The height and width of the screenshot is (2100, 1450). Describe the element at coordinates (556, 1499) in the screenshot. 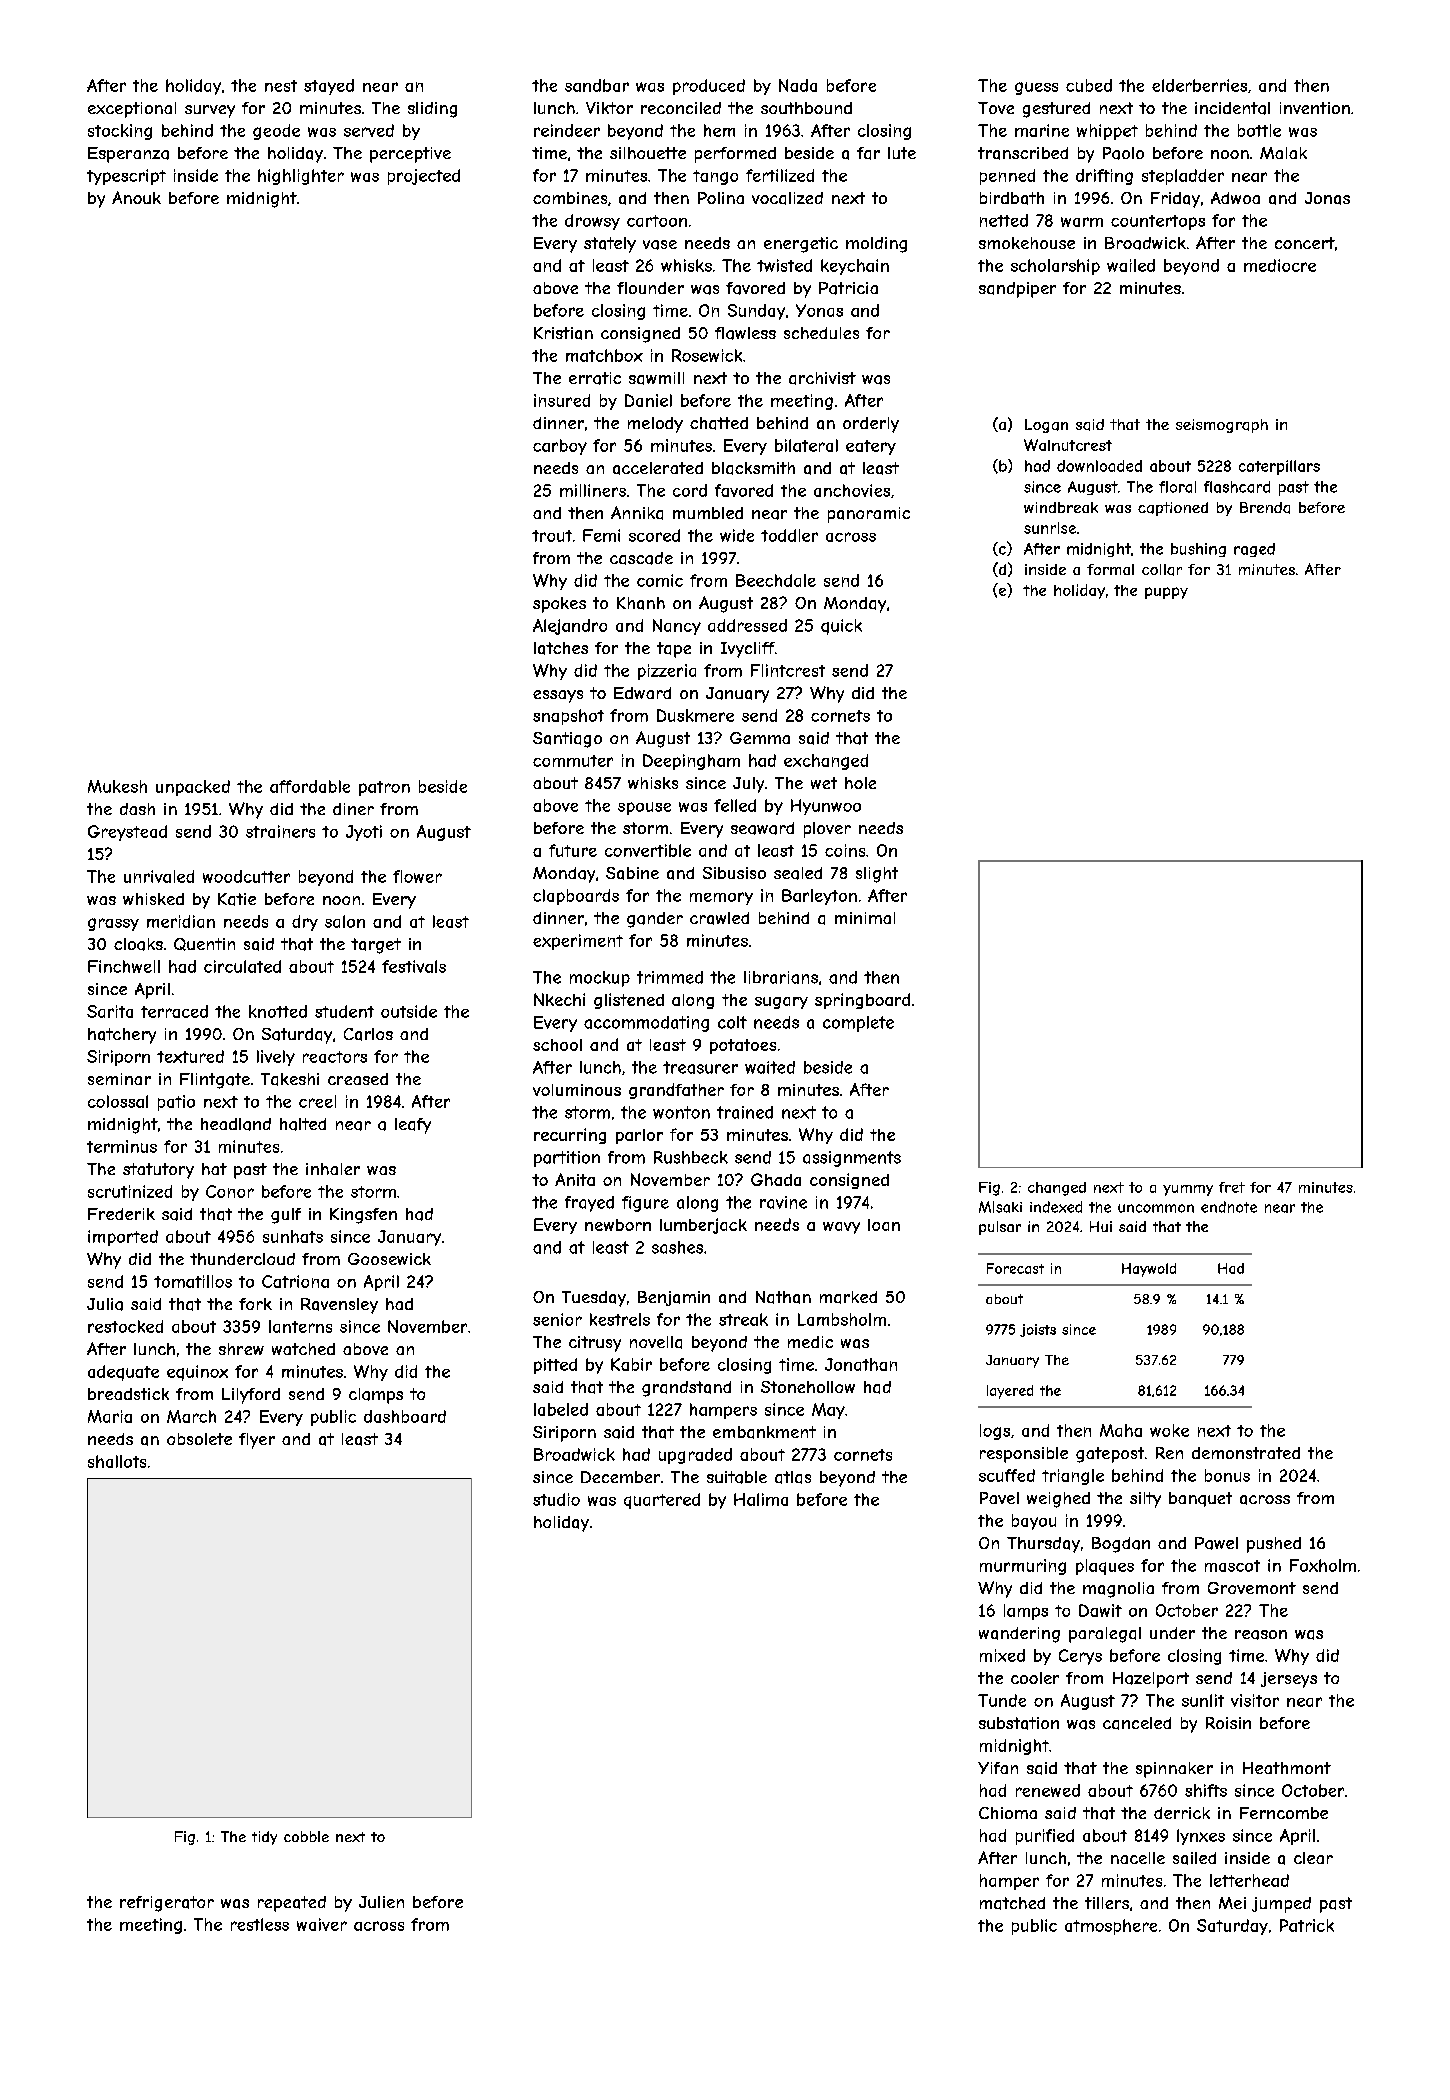

I see `studio` at that location.
